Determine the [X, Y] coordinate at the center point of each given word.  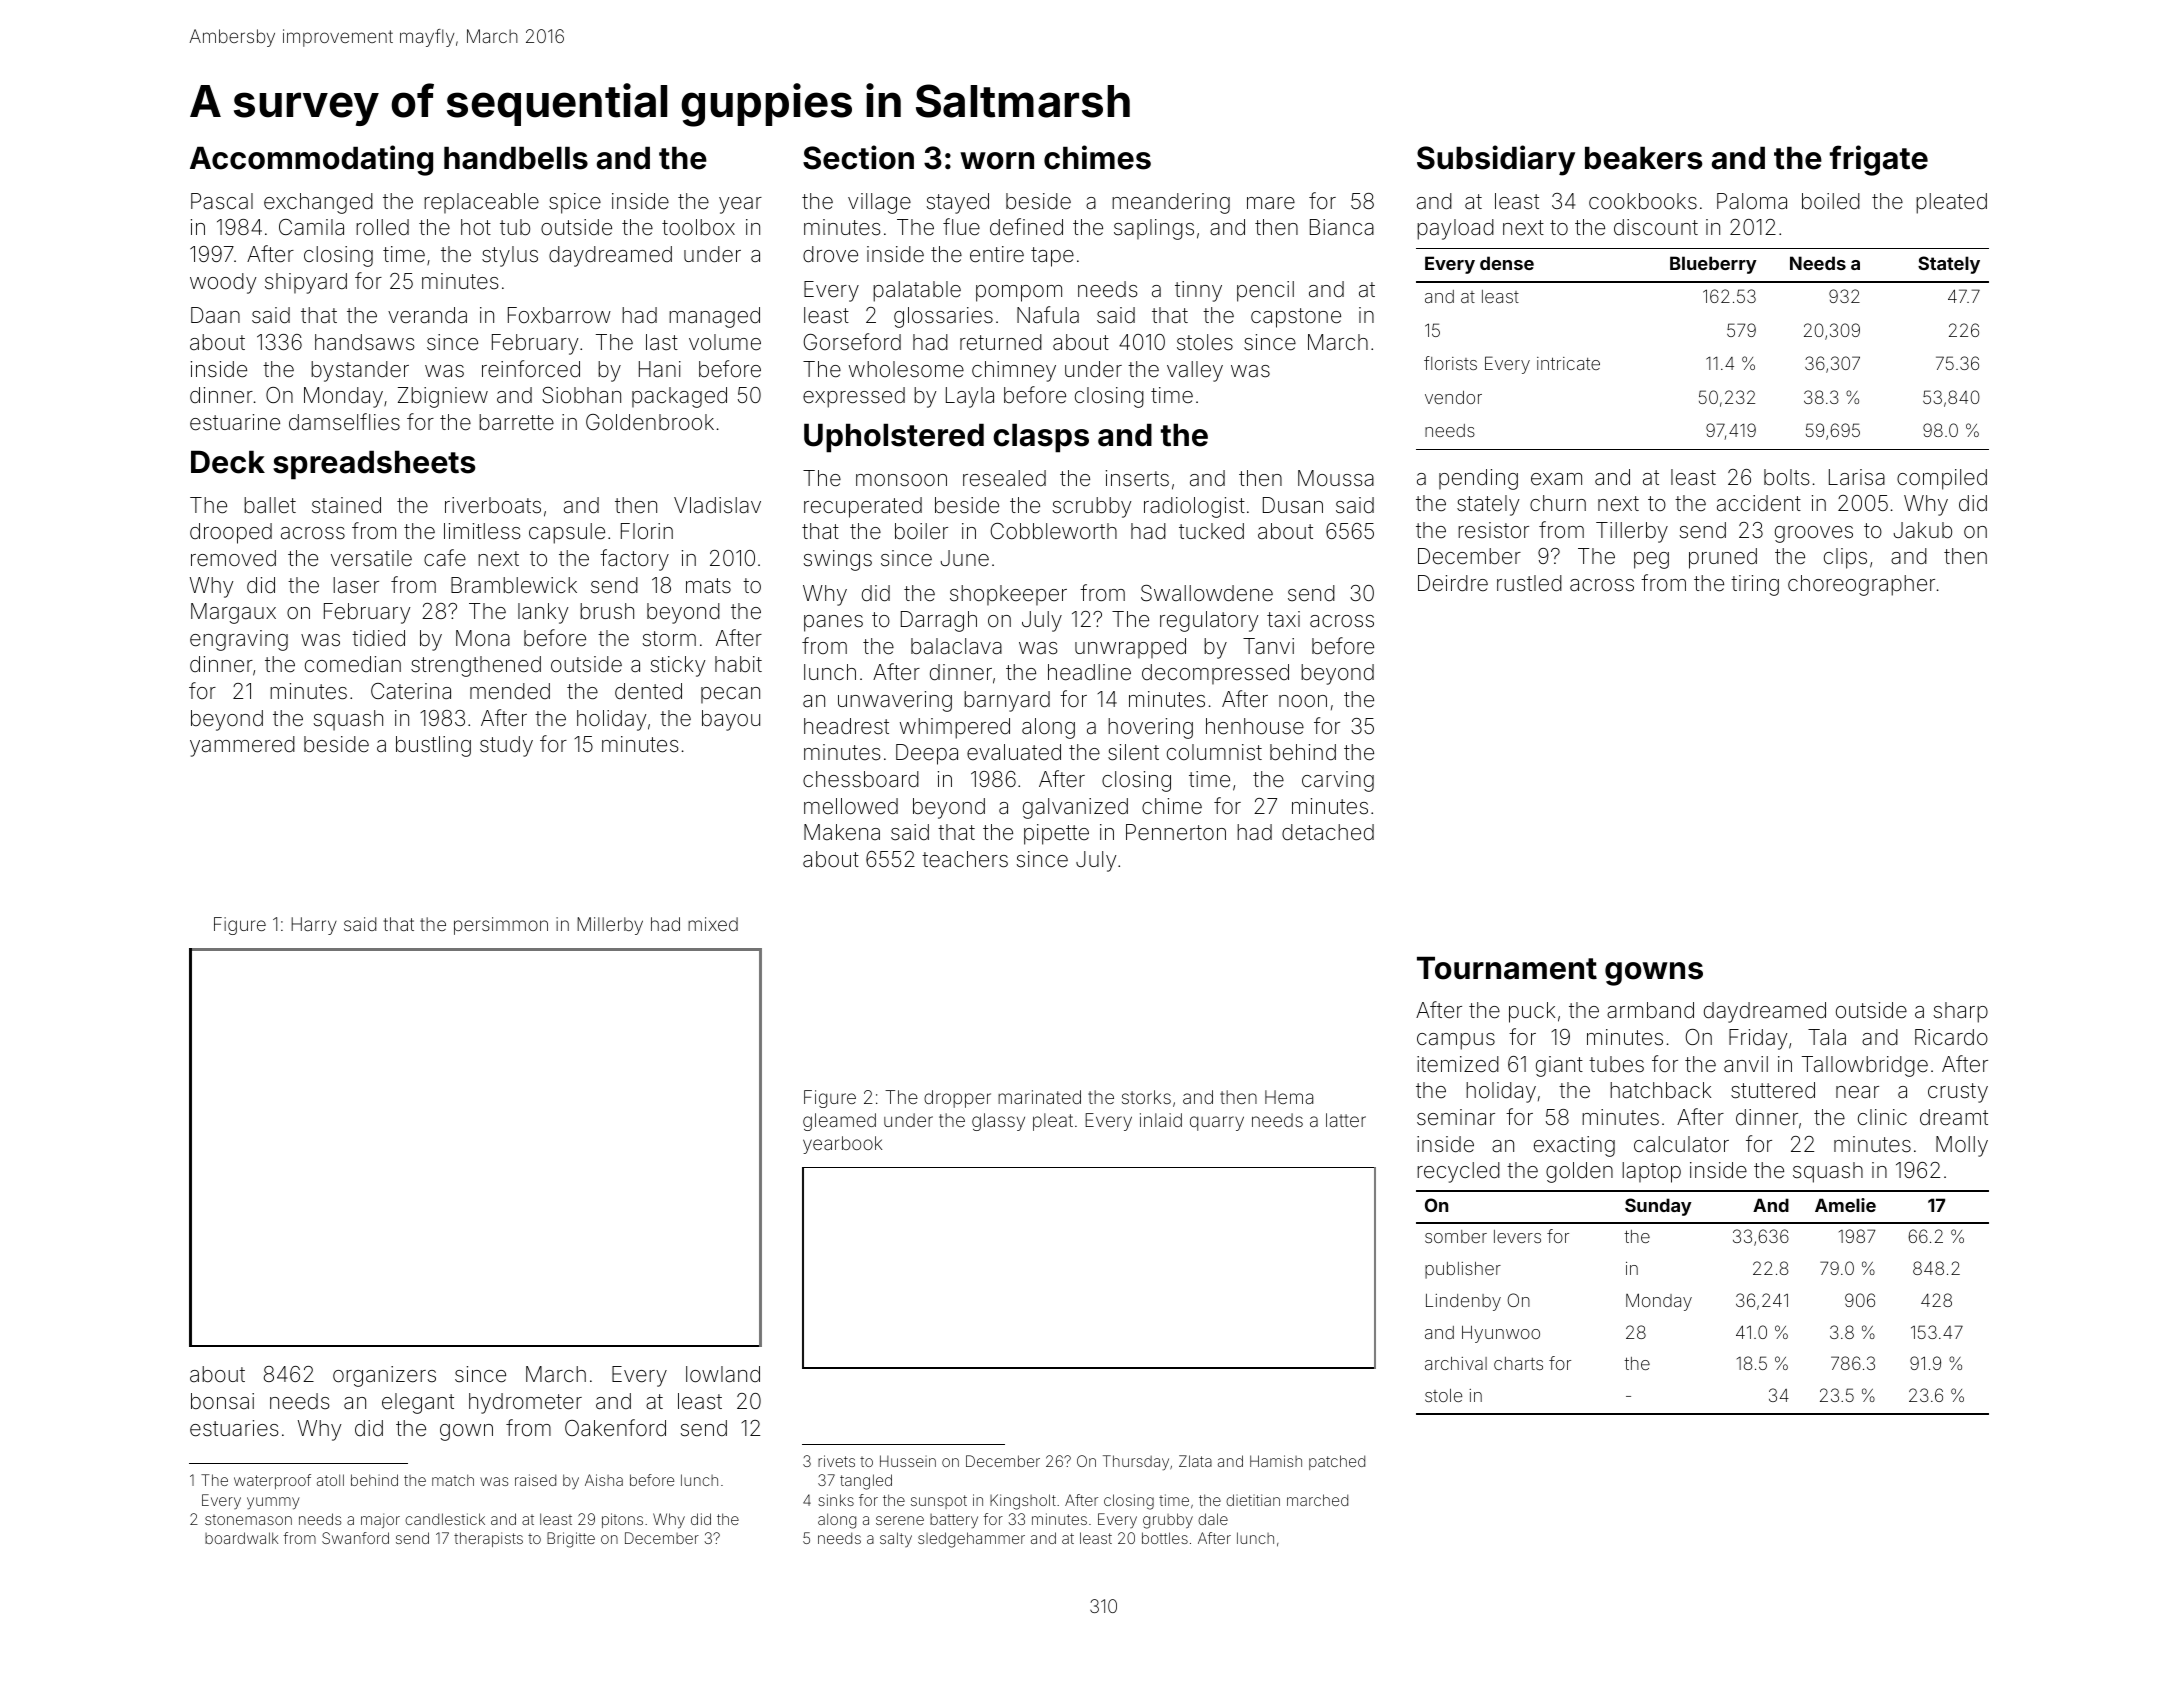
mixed [713, 924]
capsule [567, 533]
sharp [1961, 1012]
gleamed [839, 1122]
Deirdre [1453, 583]
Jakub [1922, 530]
